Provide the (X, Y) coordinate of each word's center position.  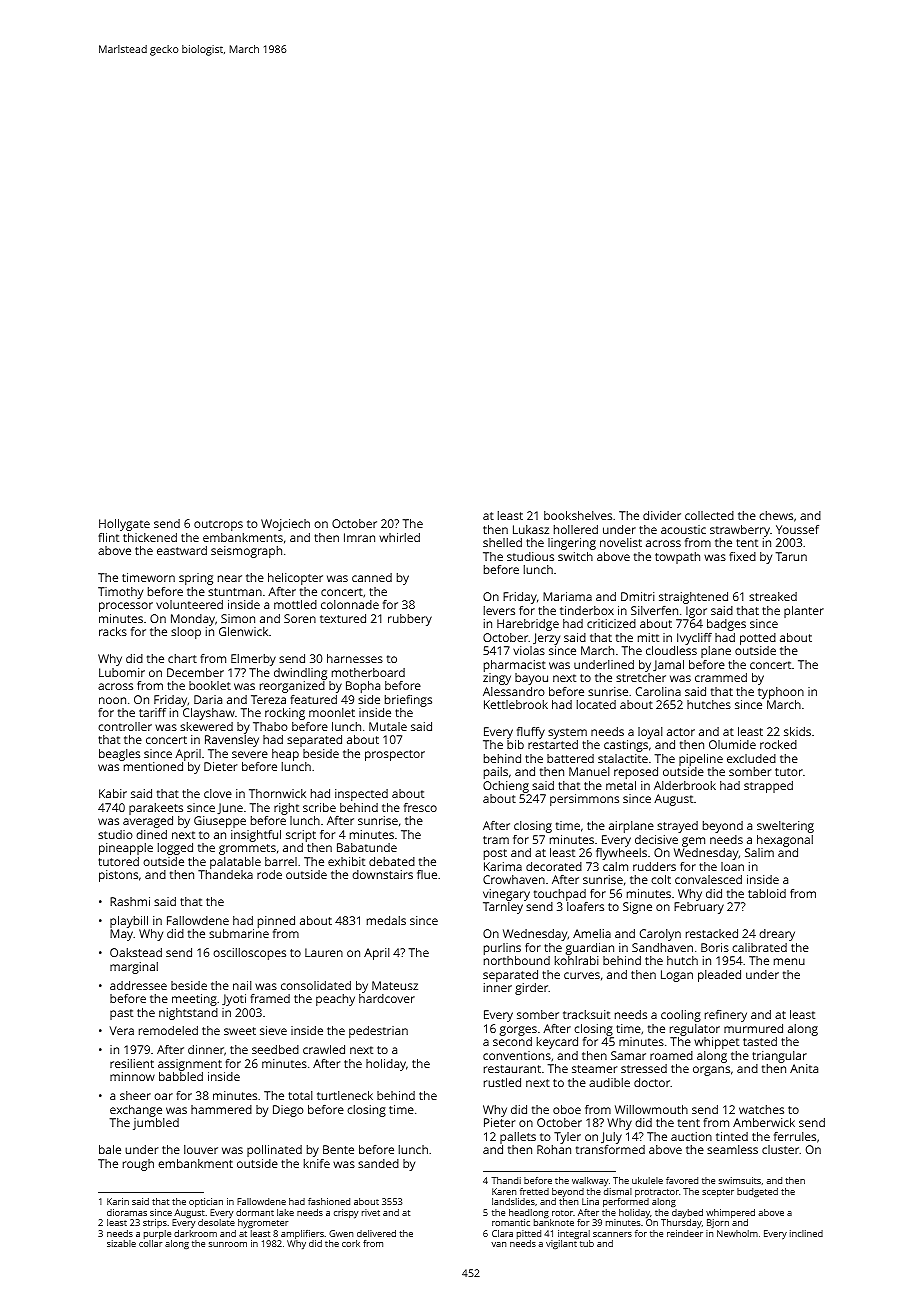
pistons (118, 876)
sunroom (228, 1244)
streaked (773, 596)
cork (351, 1243)
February (699, 908)
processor (126, 607)
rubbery (410, 620)
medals (386, 920)
